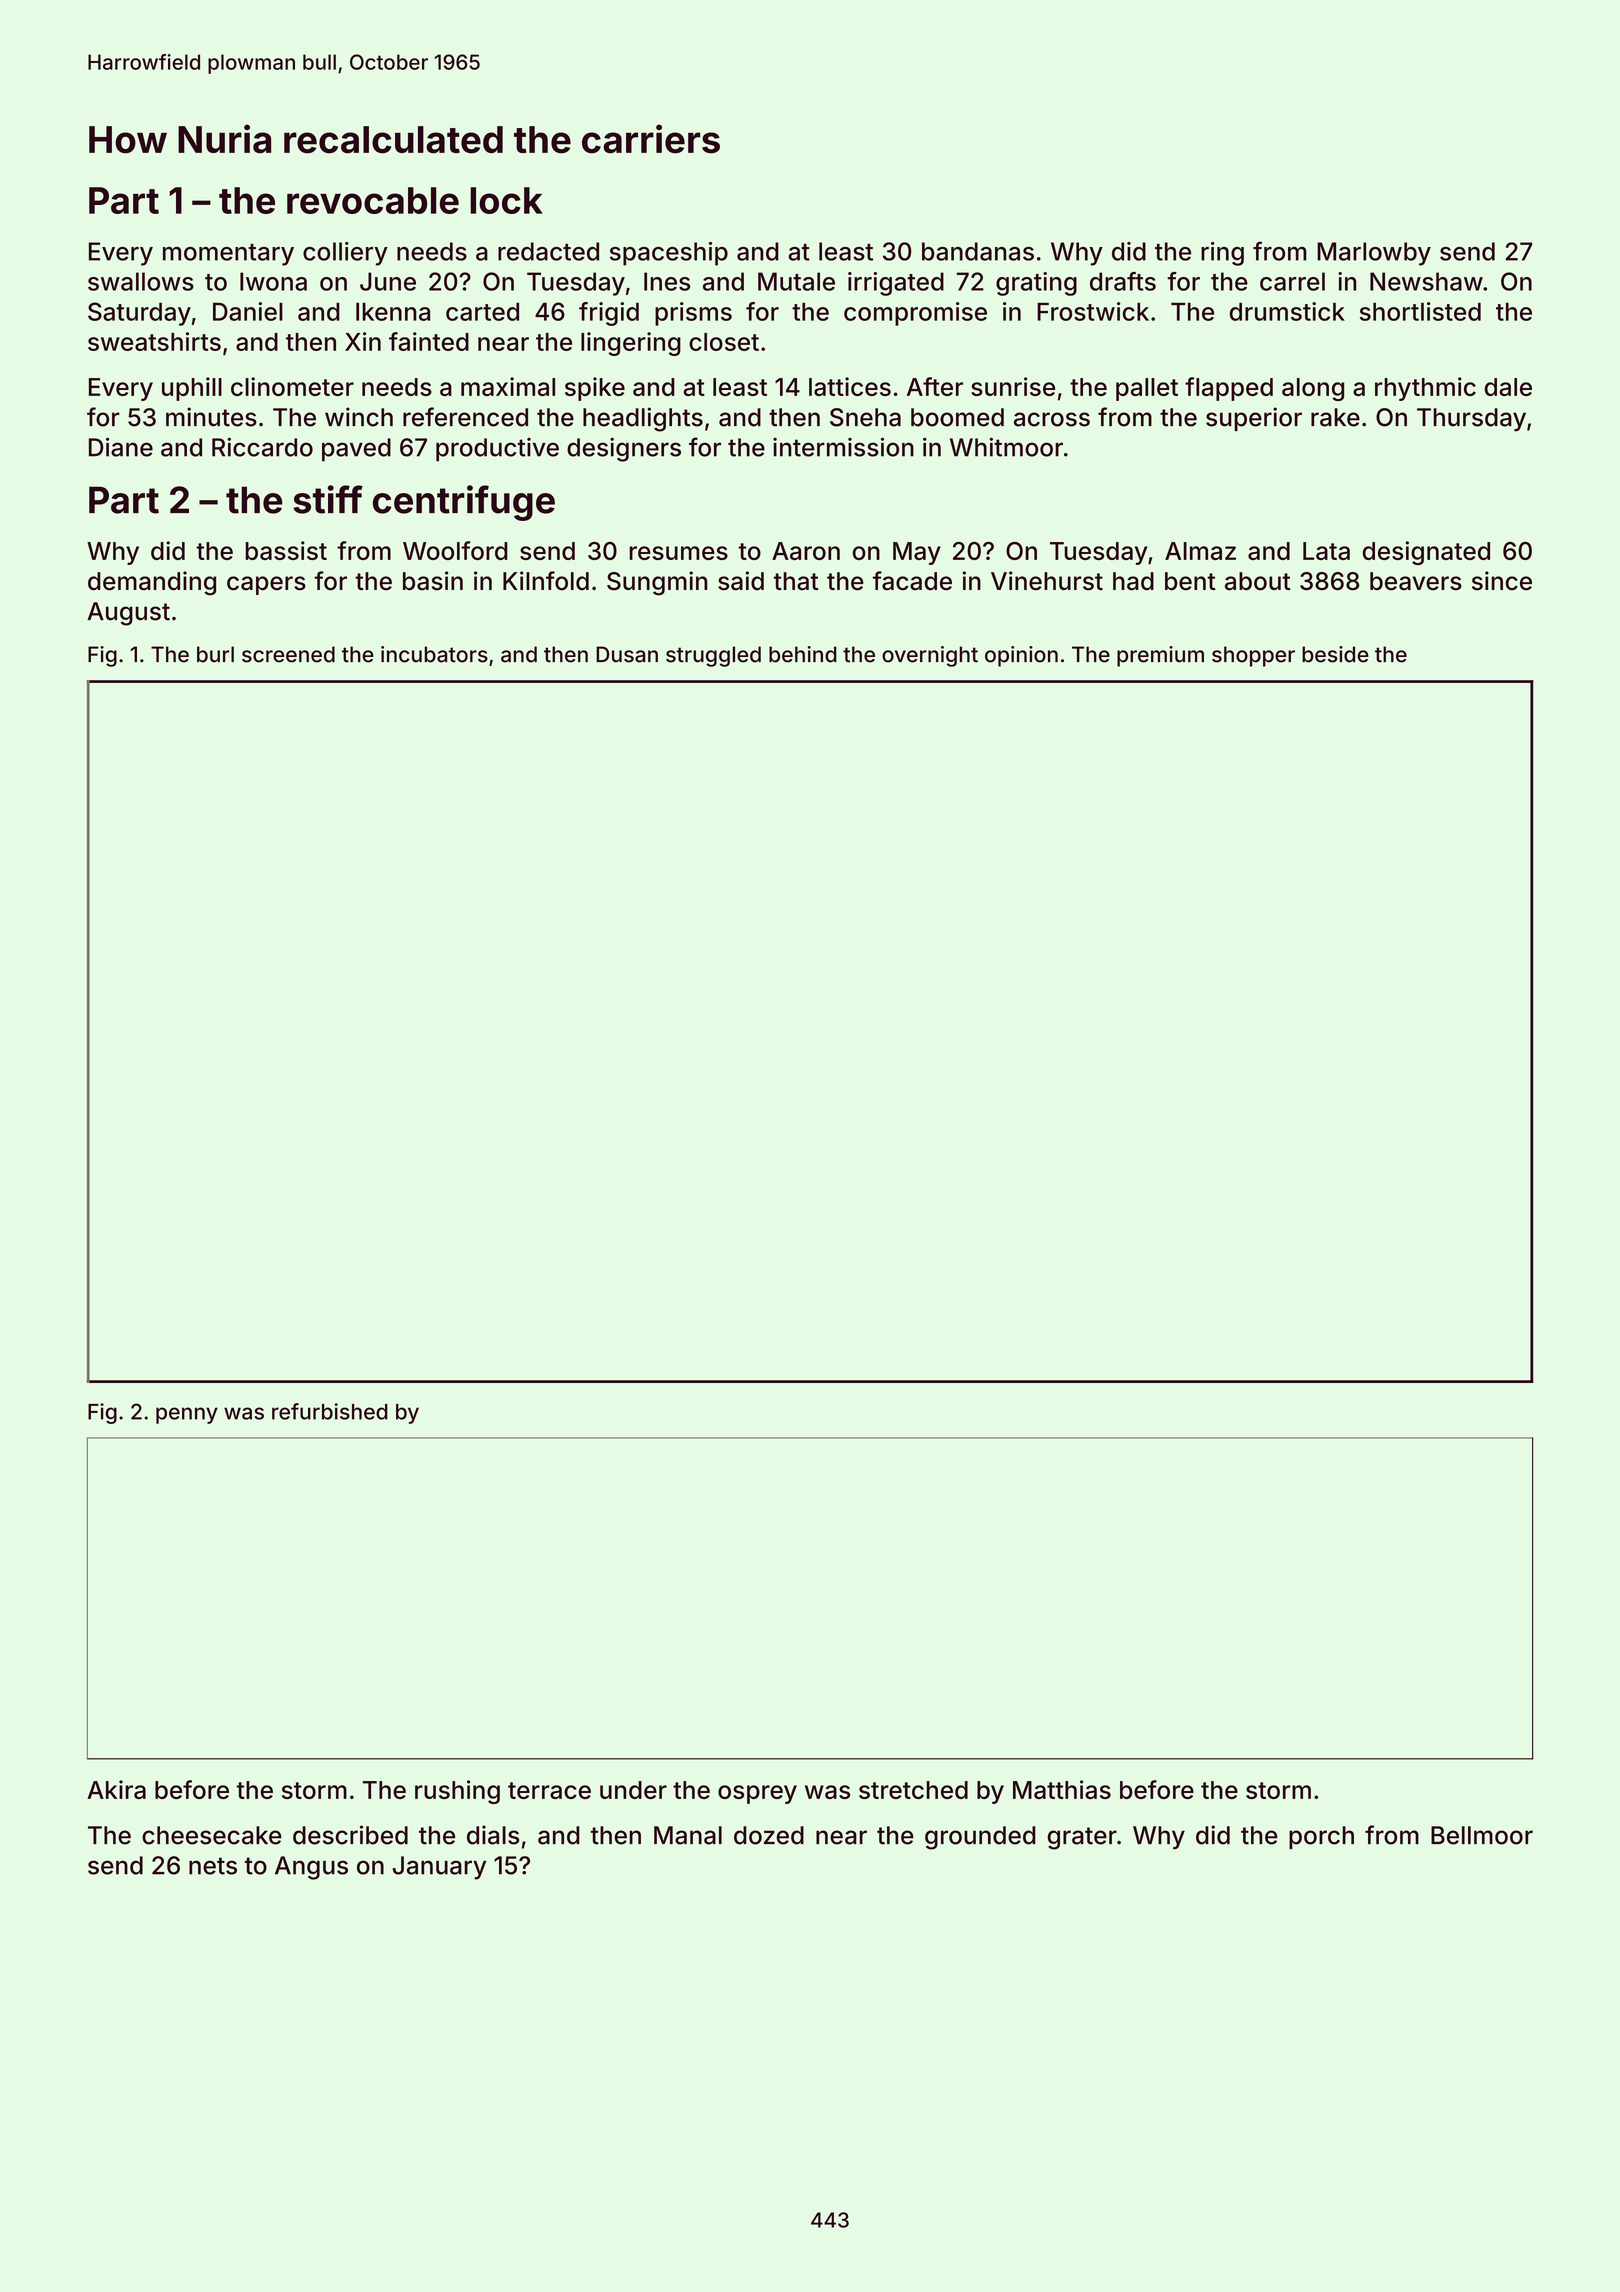  I want to click on Marlowby, so click(1374, 254).
